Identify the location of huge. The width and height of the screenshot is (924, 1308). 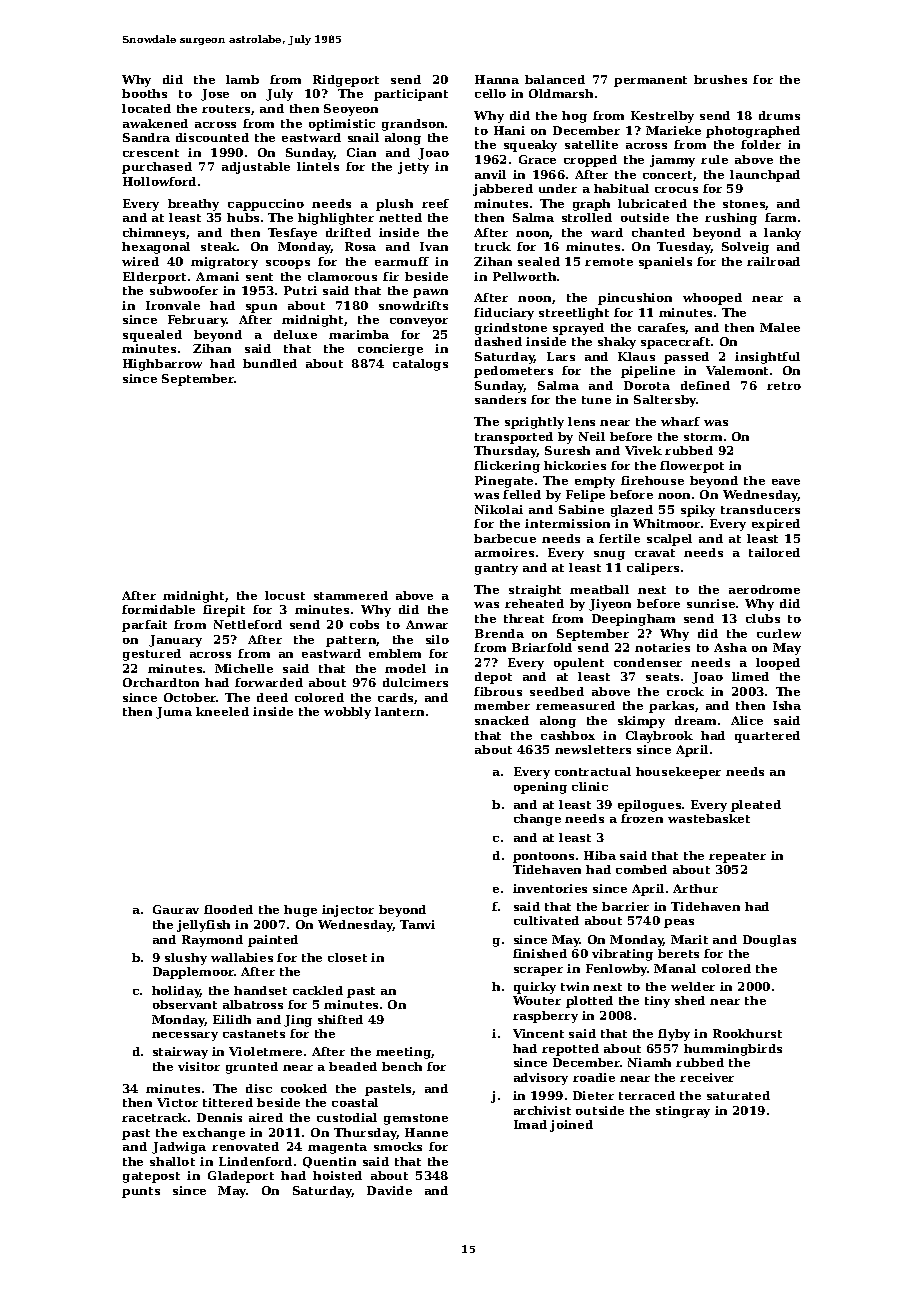
(300, 911).
